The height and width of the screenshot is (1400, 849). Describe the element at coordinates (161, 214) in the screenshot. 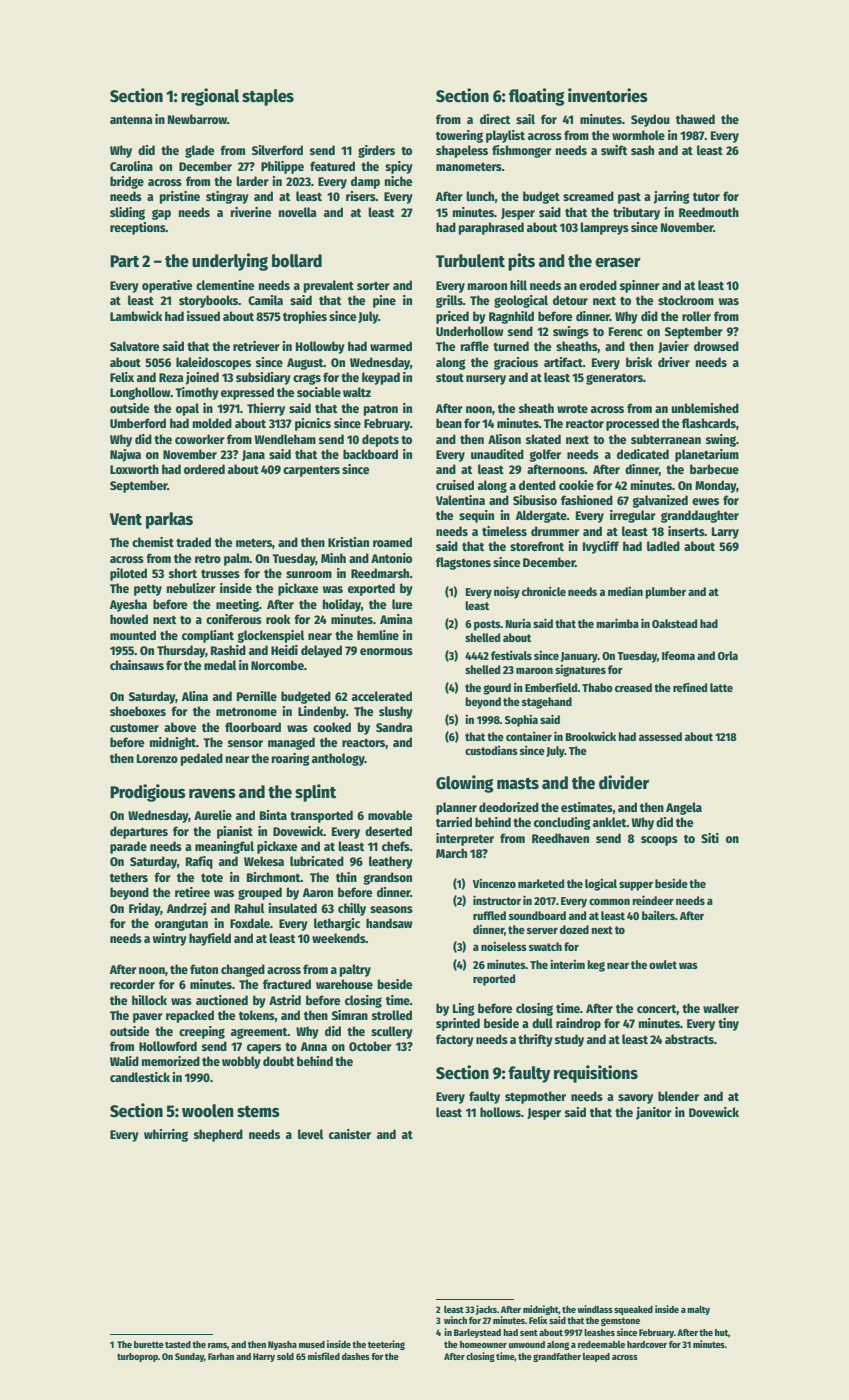

I see `gap` at that location.
